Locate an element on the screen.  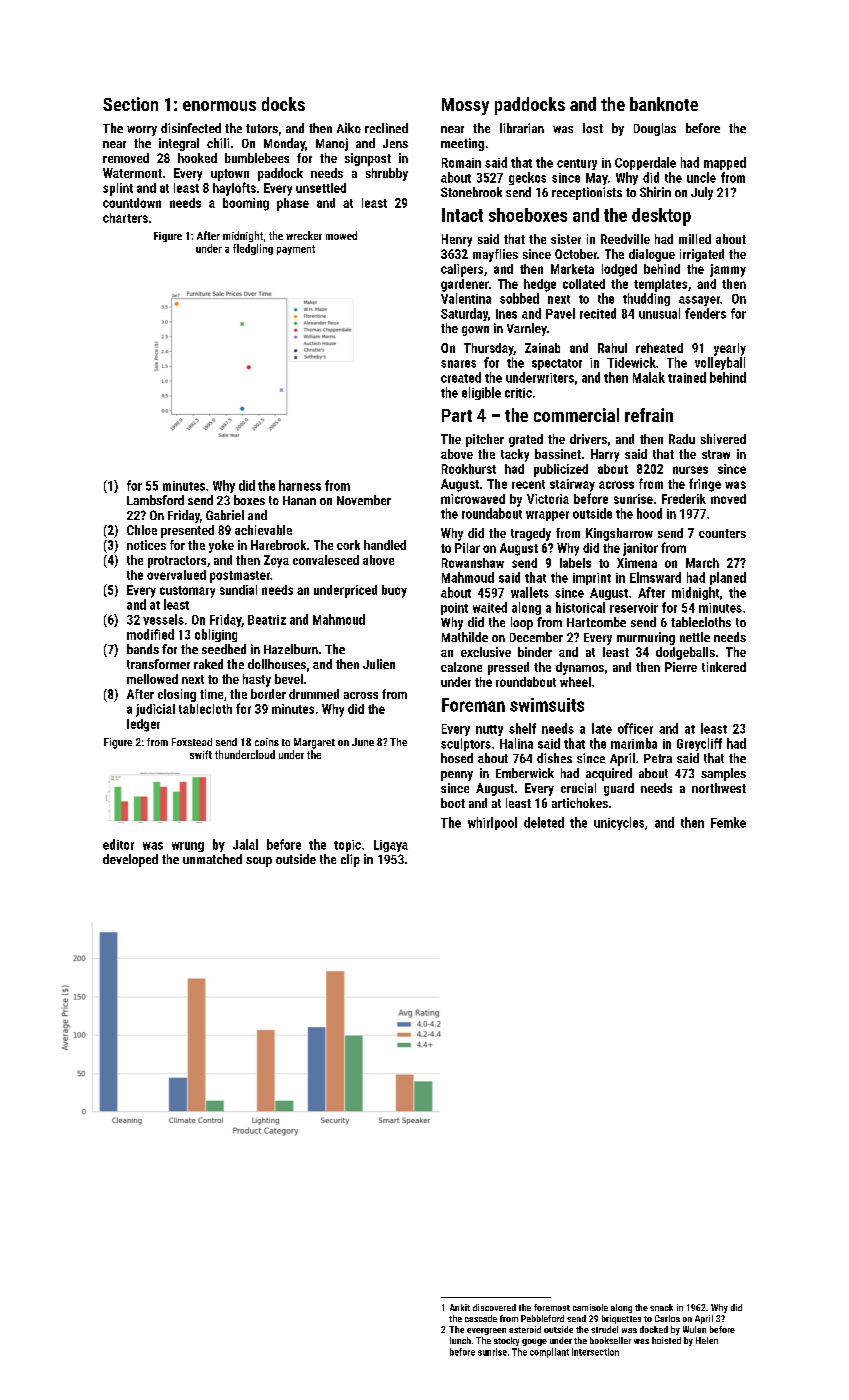
developed is located at coordinates (130, 860).
